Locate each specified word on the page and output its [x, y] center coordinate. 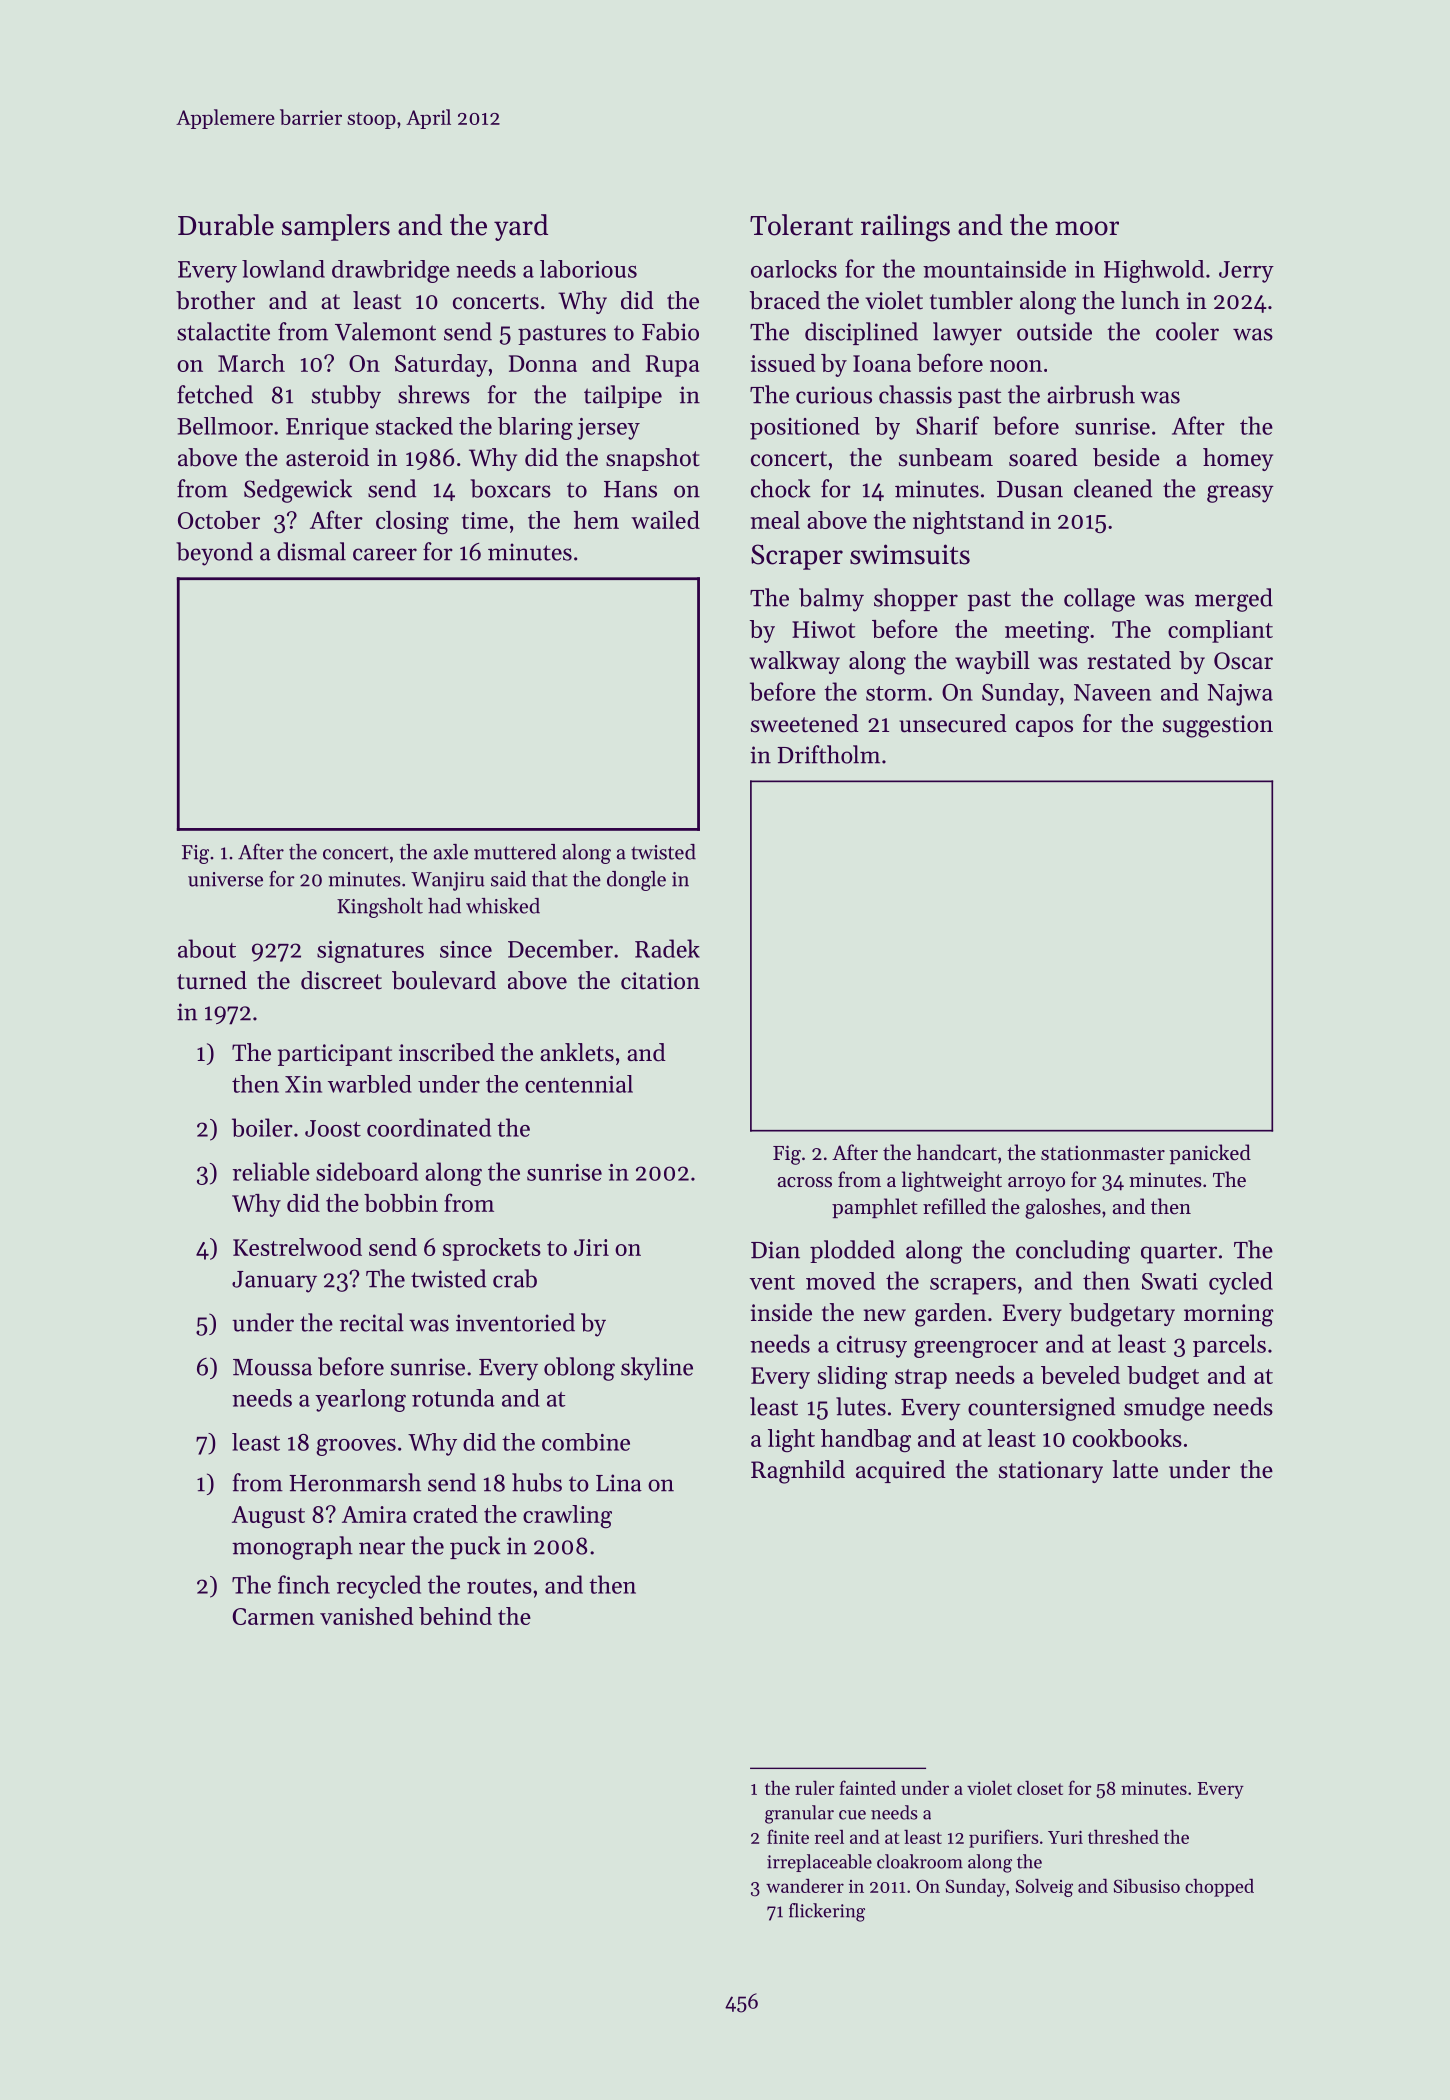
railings [905, 228]
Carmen [274, 1616]
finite [788, 1836]
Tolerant [801, 225]
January [274, 1282]
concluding [1073, 1252]
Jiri [591, 1247]
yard [521, 227]
